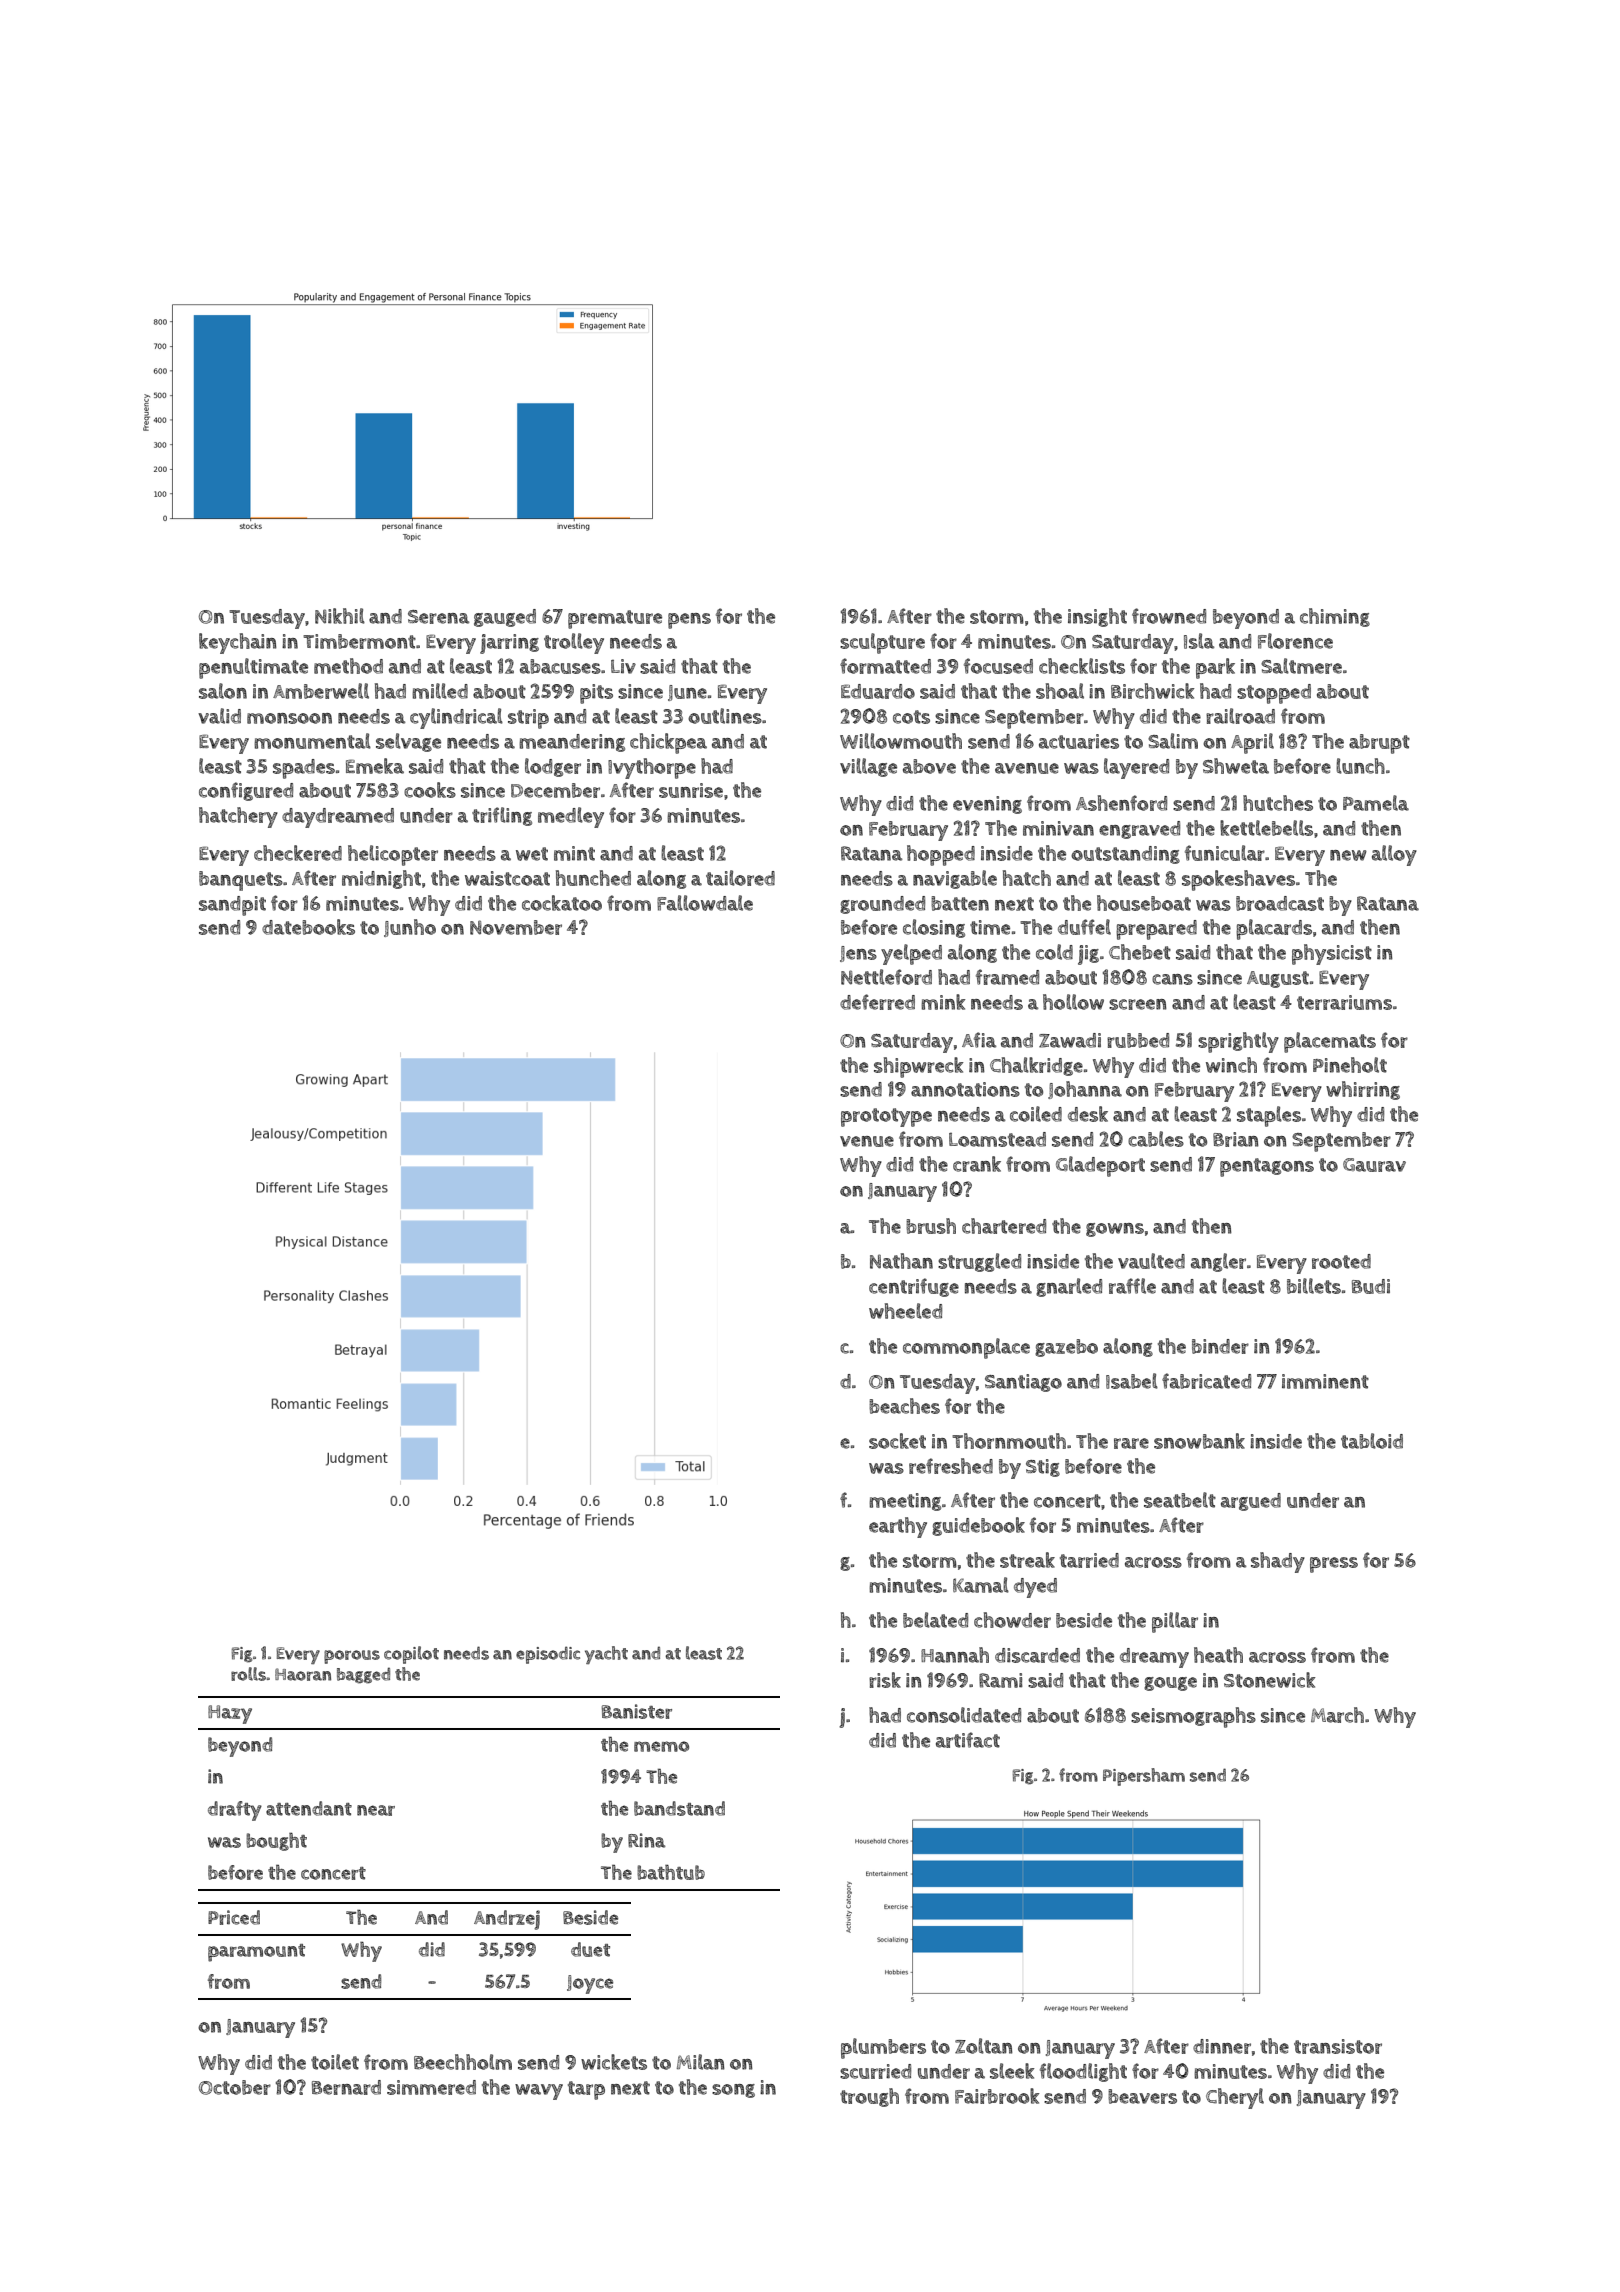  Describe the element at coordinates (998, 666) in the screenshot. I see `focused` at that location.
